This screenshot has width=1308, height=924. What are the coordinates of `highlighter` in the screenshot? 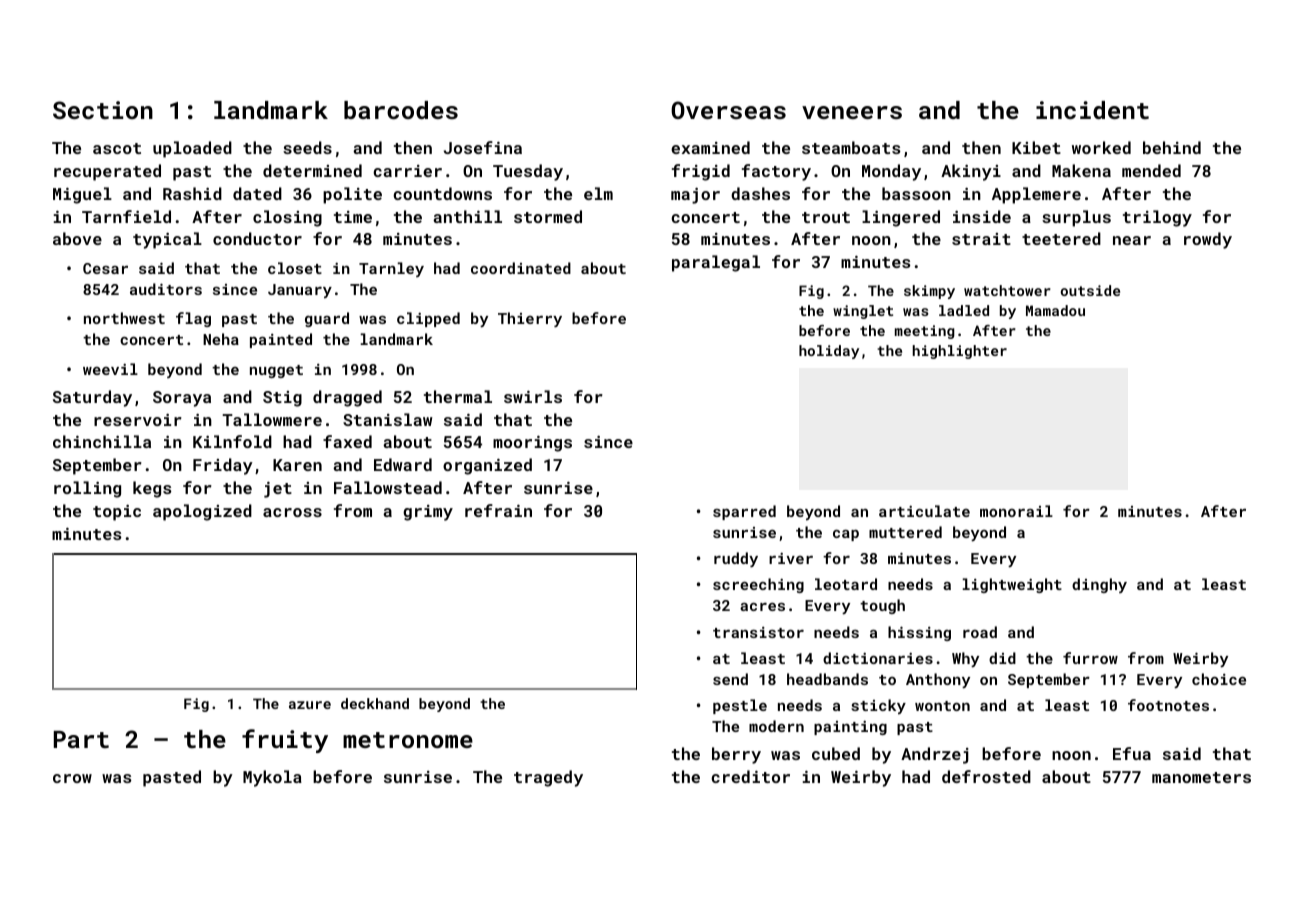 It's located at (960, 352).
